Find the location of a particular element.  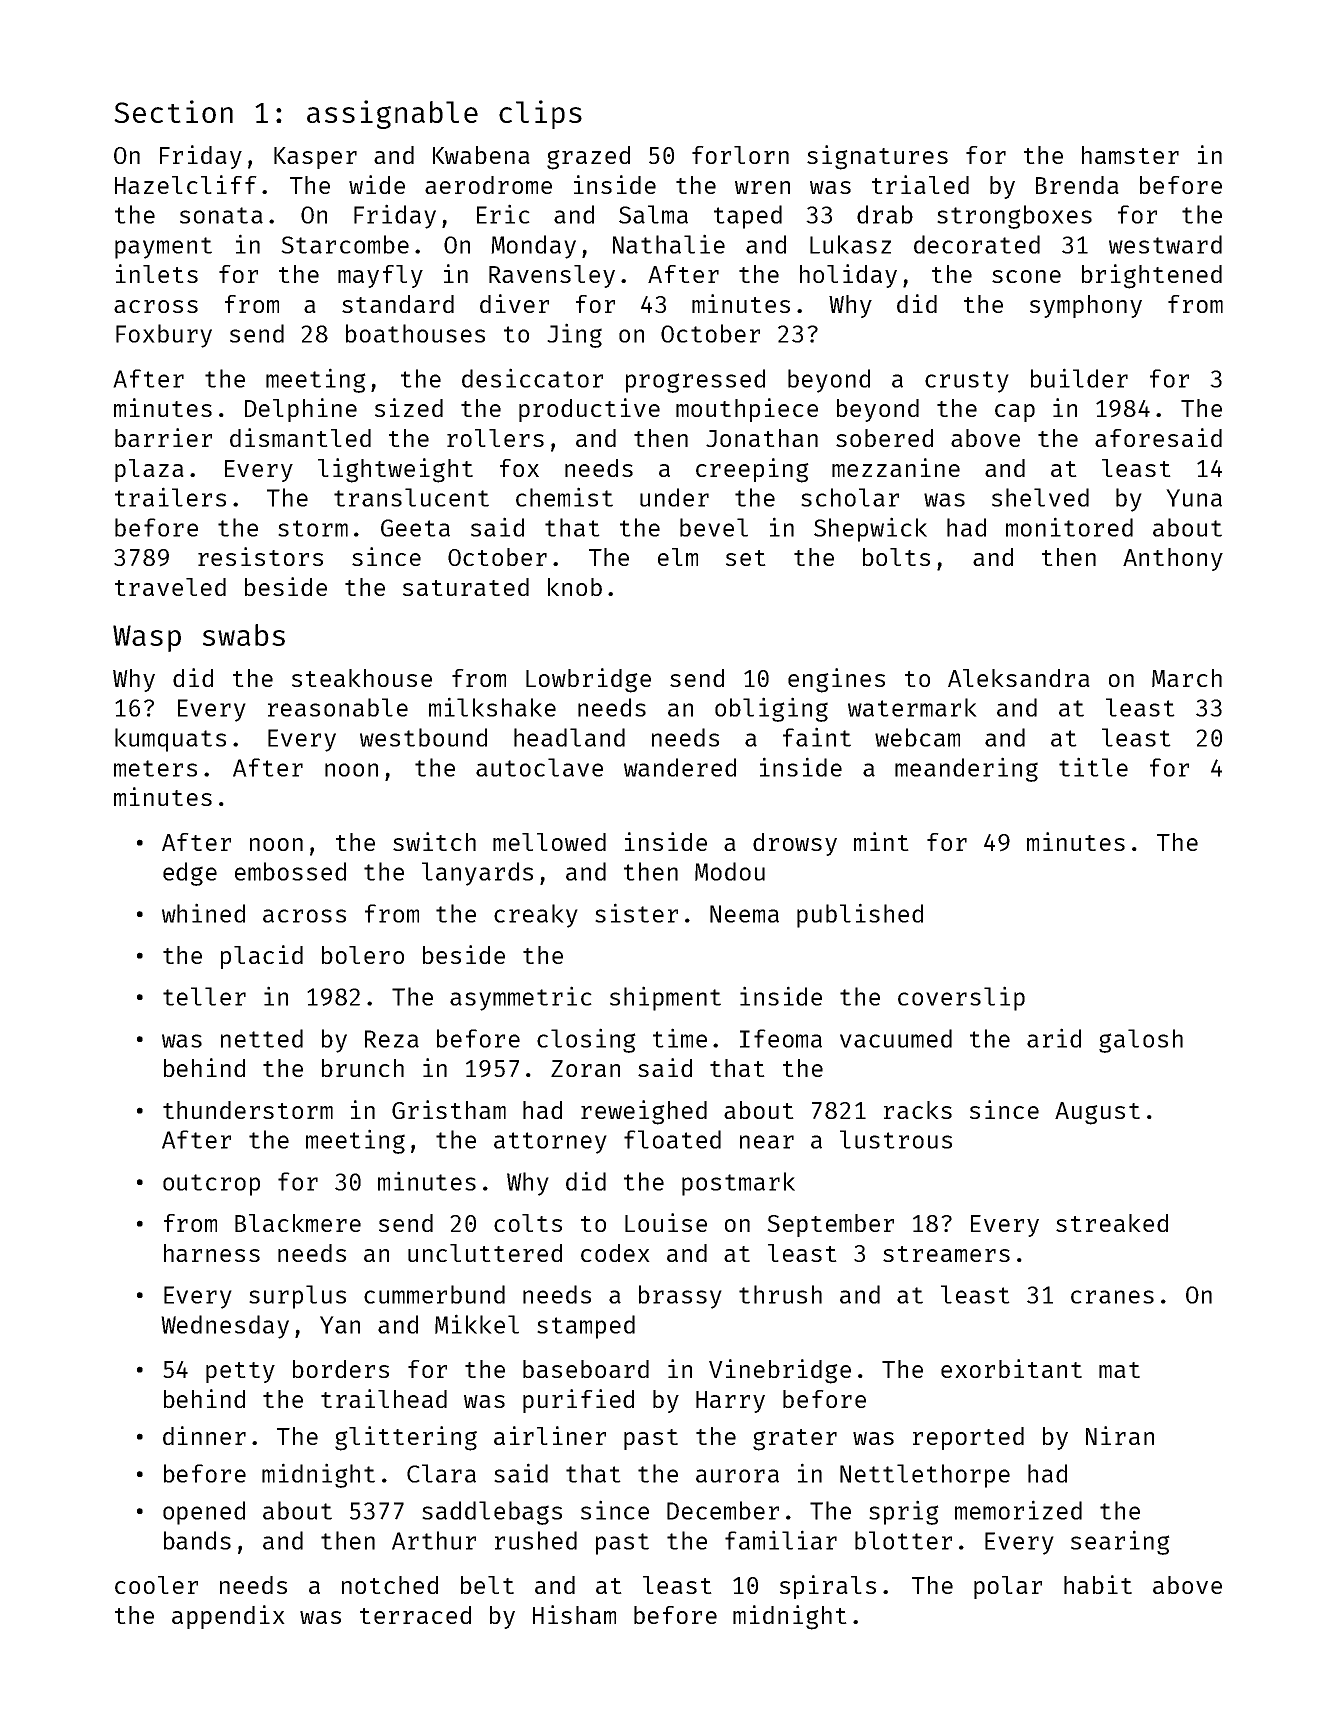

meandering is located at coordinates (966, 769).
